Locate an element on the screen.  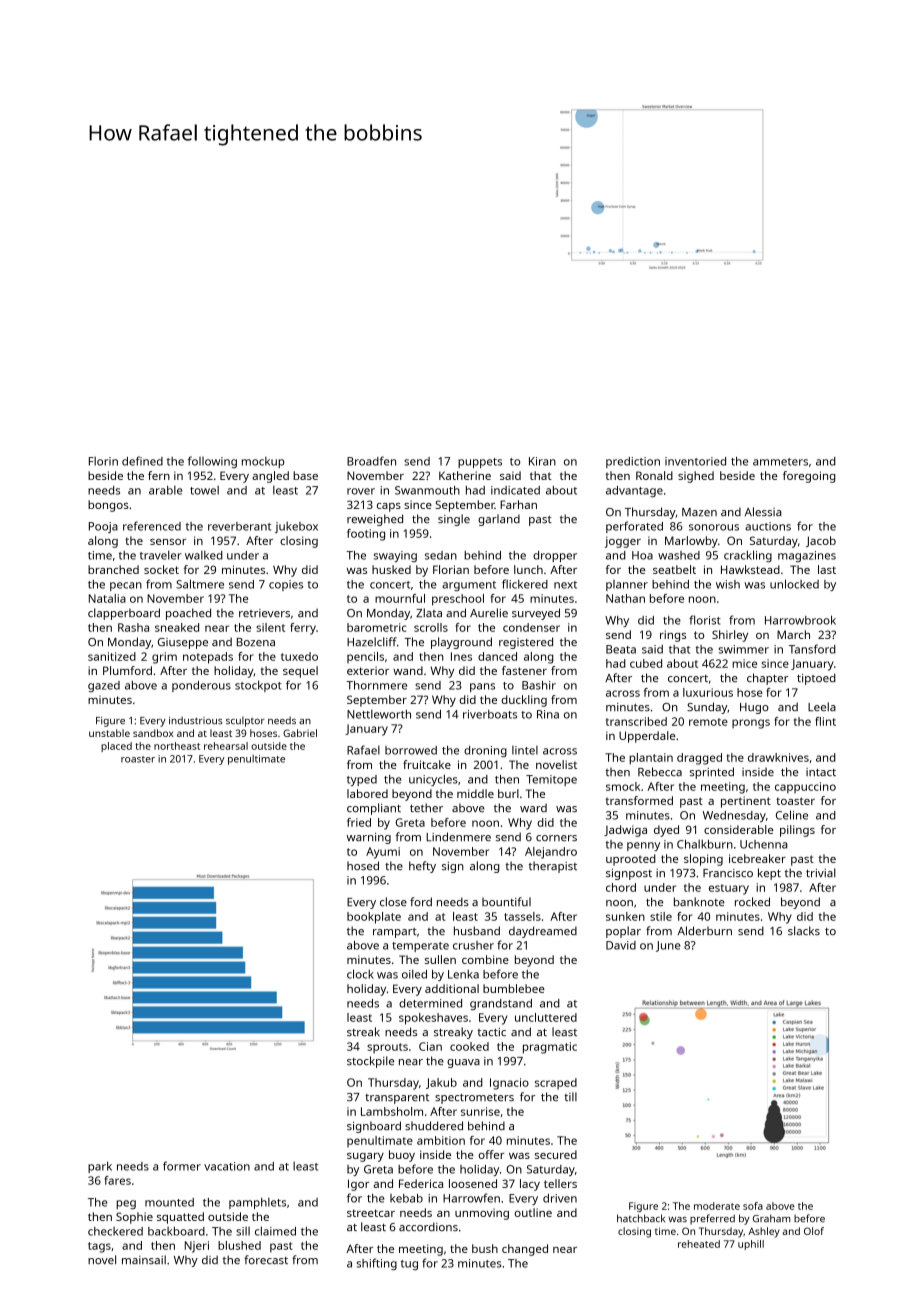
till is located at coordinates (570, 1096).
